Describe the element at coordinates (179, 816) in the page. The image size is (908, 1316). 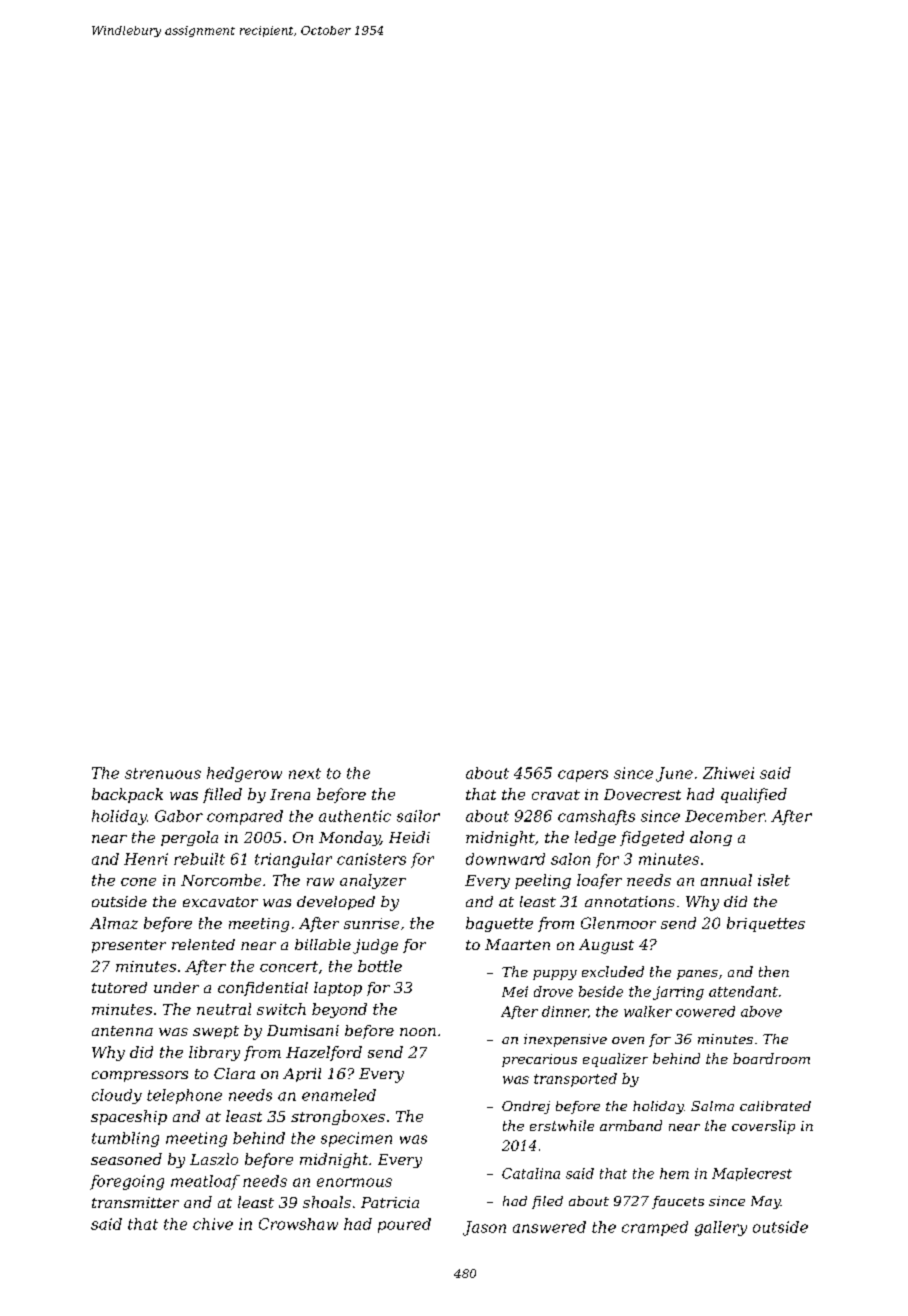
I see `Gabor` at that location.
